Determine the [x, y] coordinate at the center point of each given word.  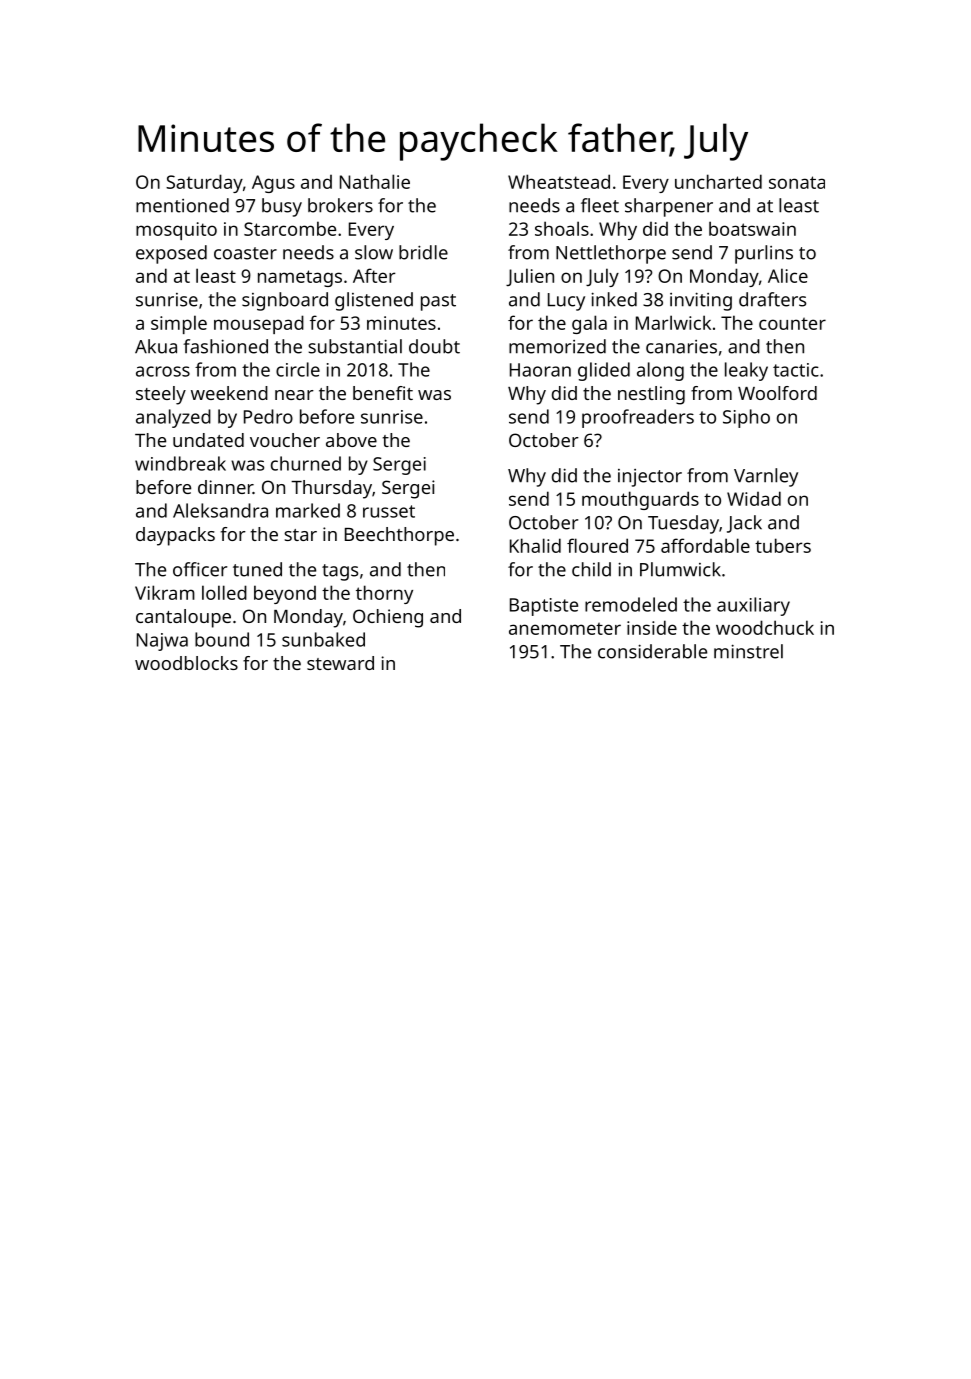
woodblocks [186, 663]
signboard [285, 301]
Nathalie [375, 181]
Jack [744, 524]
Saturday [204, 183]
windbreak [180, 463]
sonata [797, 182]
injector [650, 478]
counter [792, 323]
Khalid [535, 545]
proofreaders [638, 418]
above [351, 440]
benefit [383, 393]
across [163, 371]
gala [589, 324]
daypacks [175, 536]
